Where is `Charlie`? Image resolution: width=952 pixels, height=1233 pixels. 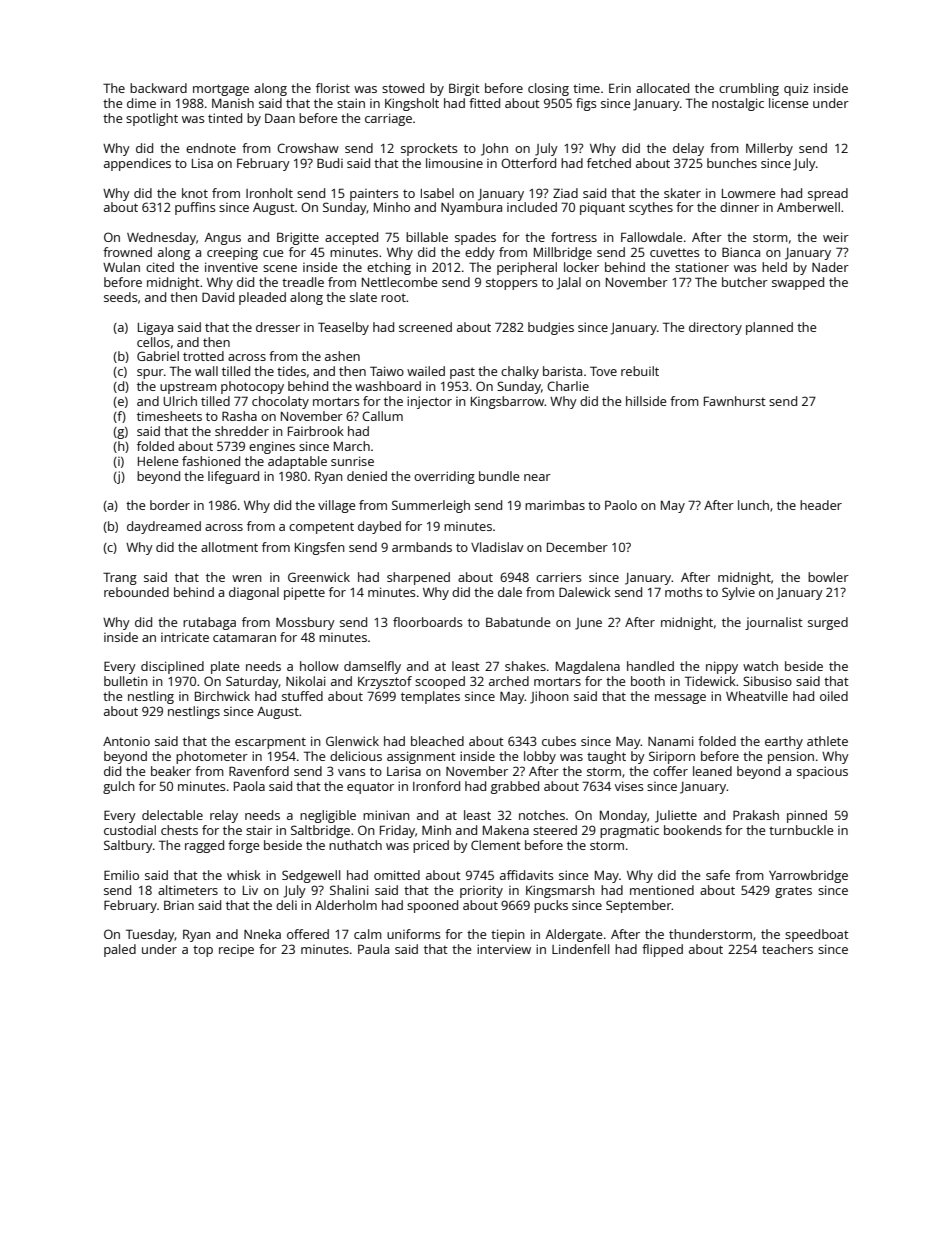 Charlie is located at coordinates (568, 386).
